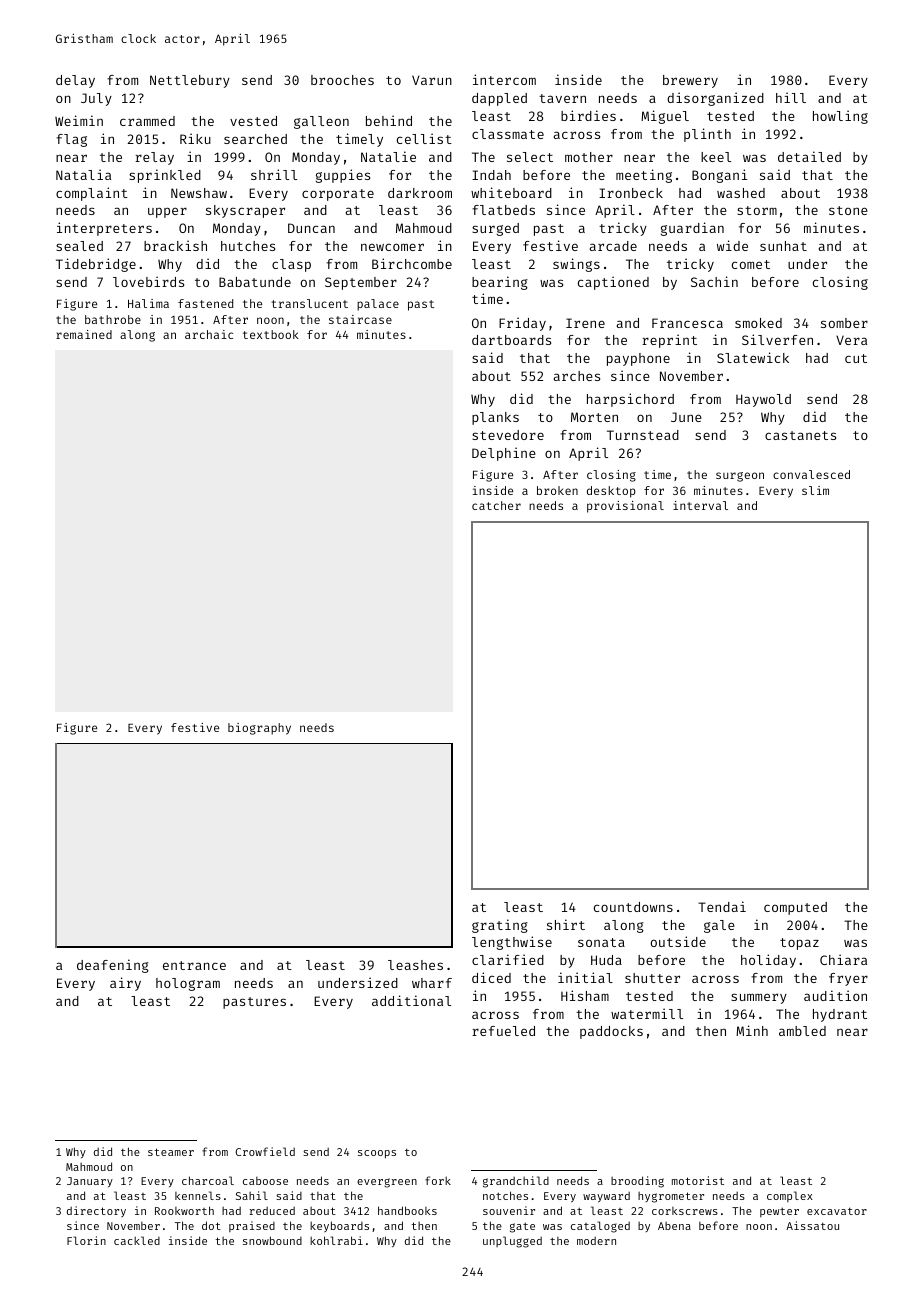 The image size is (924, 1308). I want to click on Vera, so click(851, 340).
